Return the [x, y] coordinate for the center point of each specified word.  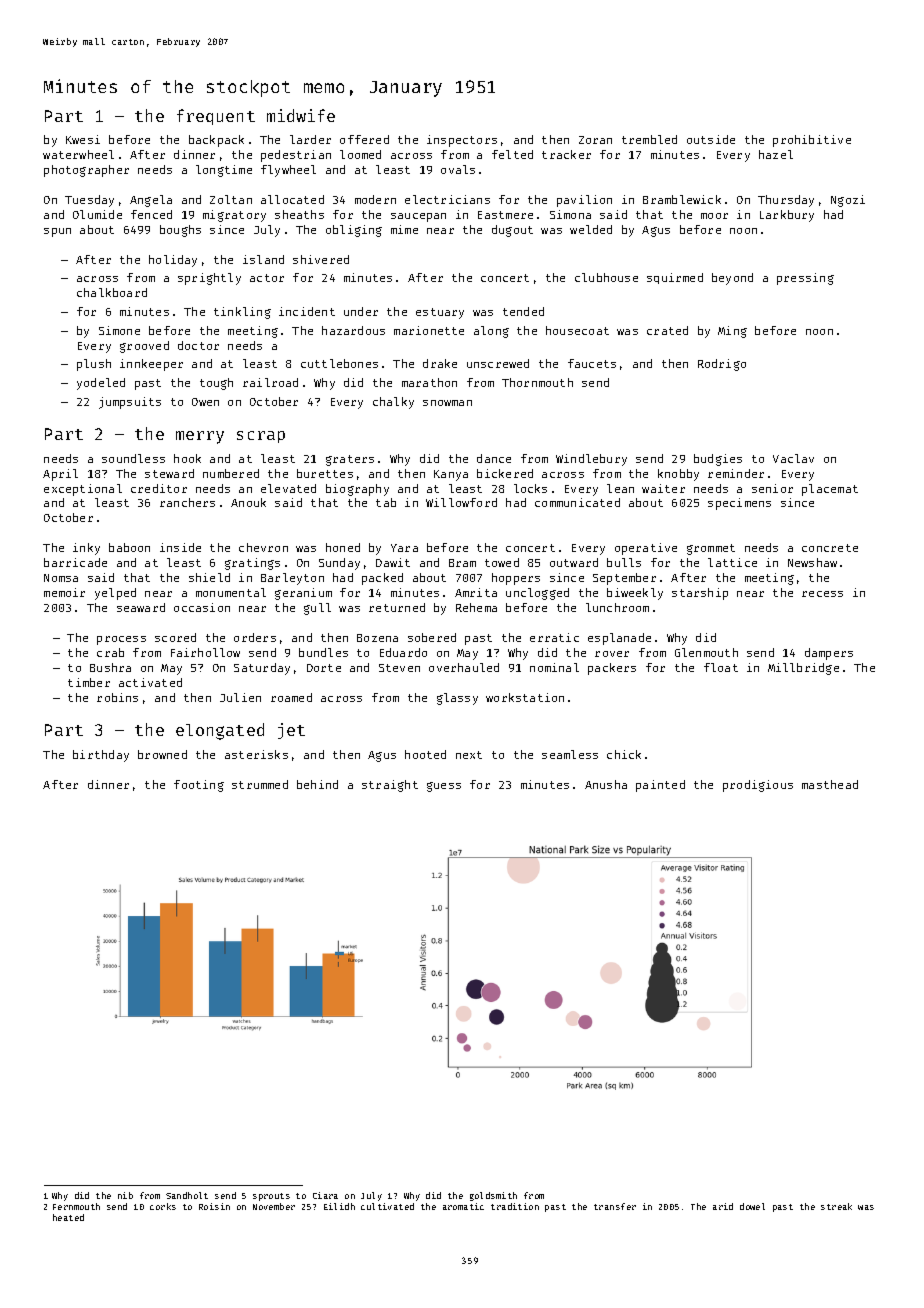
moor [714, 216]
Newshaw [812, 562]
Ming [732, 332]
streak [836, 1206]
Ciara [325, 1195]
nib [125, 1195]
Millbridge [803, 669]
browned [162, 754]
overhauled [464, 667]
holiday [173, 261]
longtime [224, 171]
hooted [425, 754]
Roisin [214, 1206]
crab [110, 652]
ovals [458, 169]
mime [404, 229]
